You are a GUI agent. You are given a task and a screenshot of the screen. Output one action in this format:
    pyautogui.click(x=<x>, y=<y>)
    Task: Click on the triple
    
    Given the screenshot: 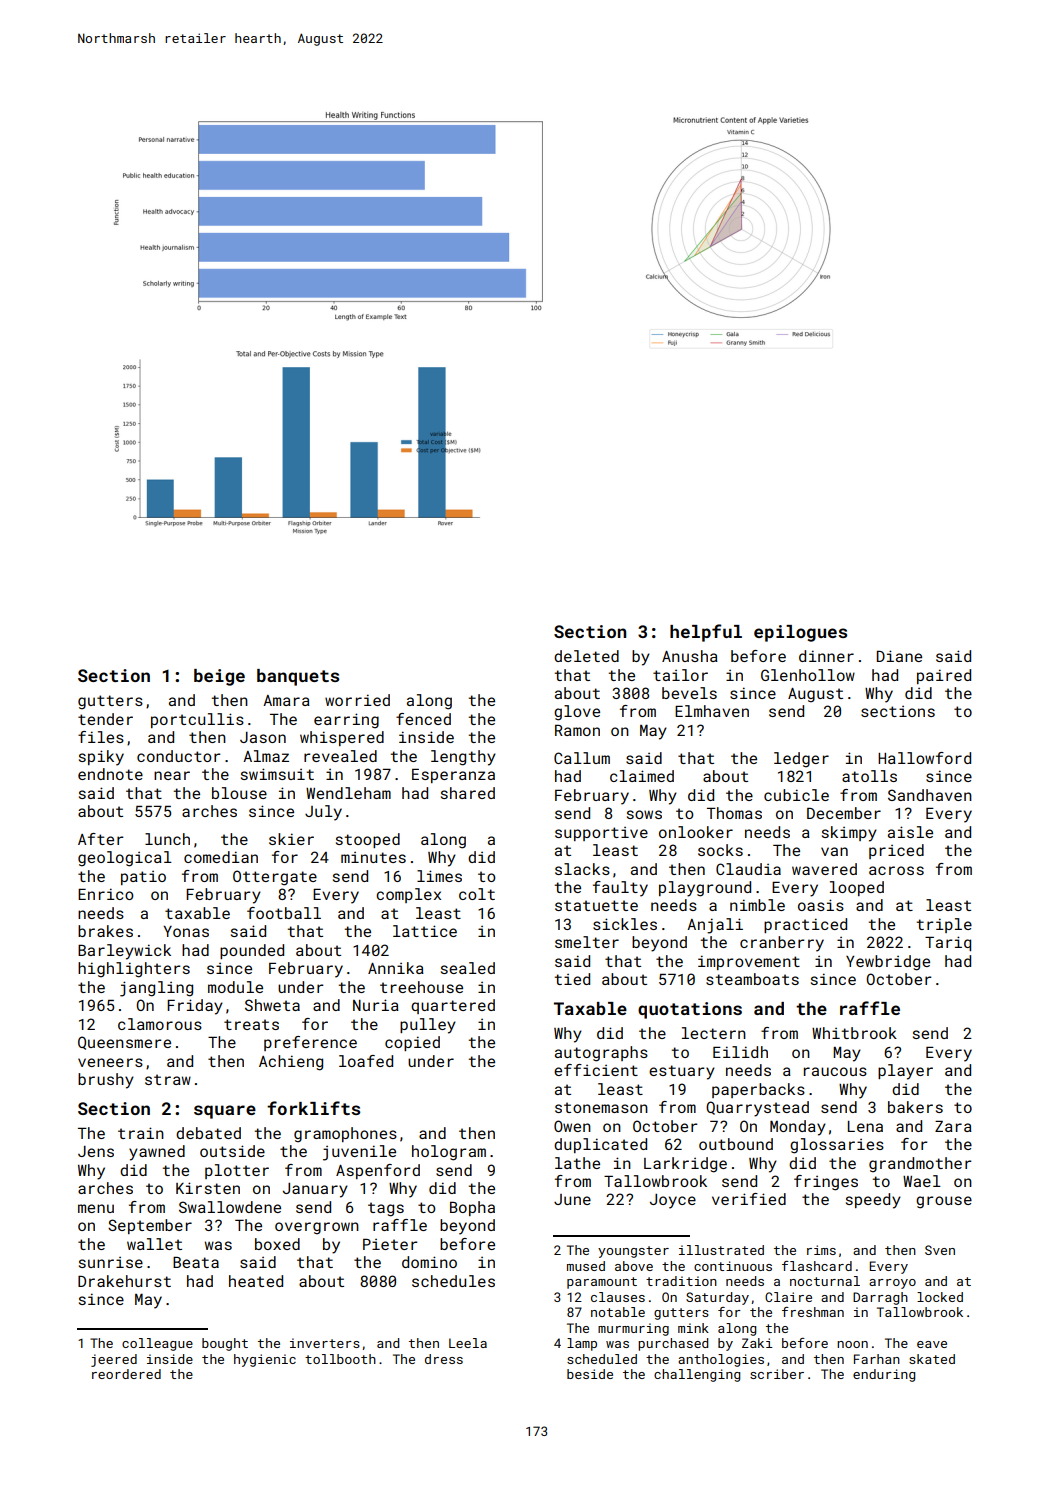 What is the action you would take?
    pyautogui.click(x=944, y=925)
